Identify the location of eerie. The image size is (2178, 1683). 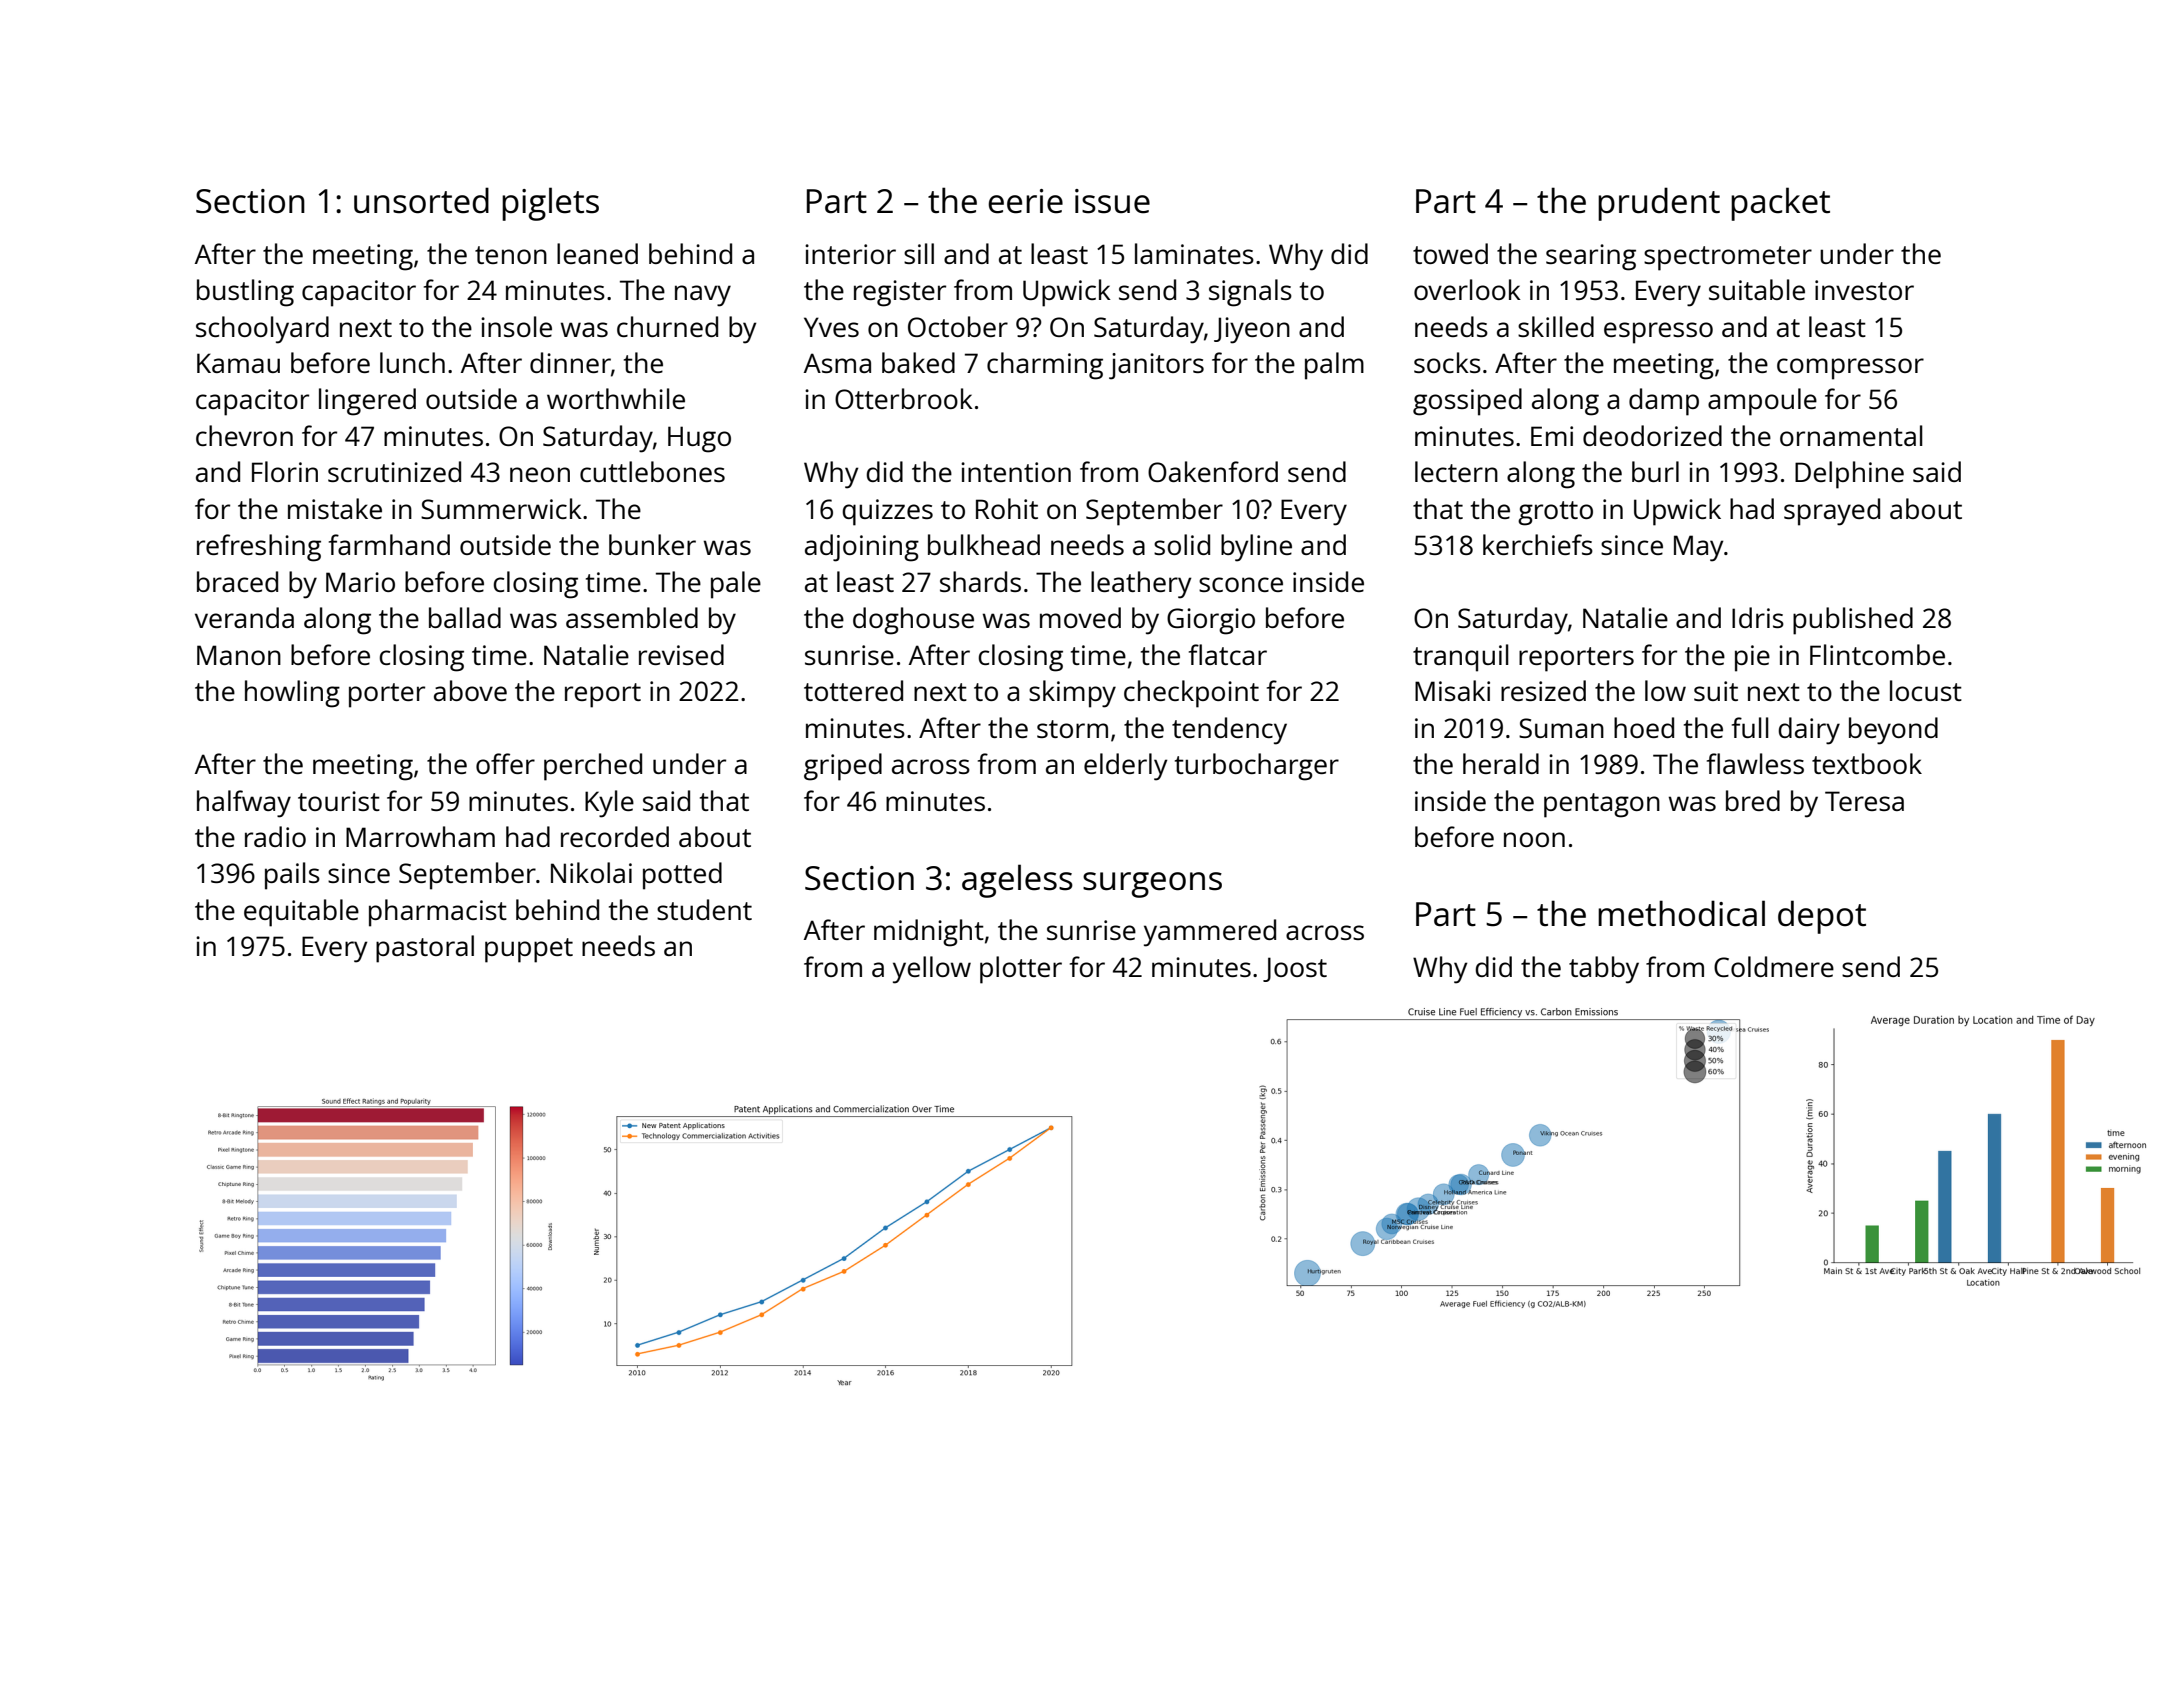
(1025, 201).
